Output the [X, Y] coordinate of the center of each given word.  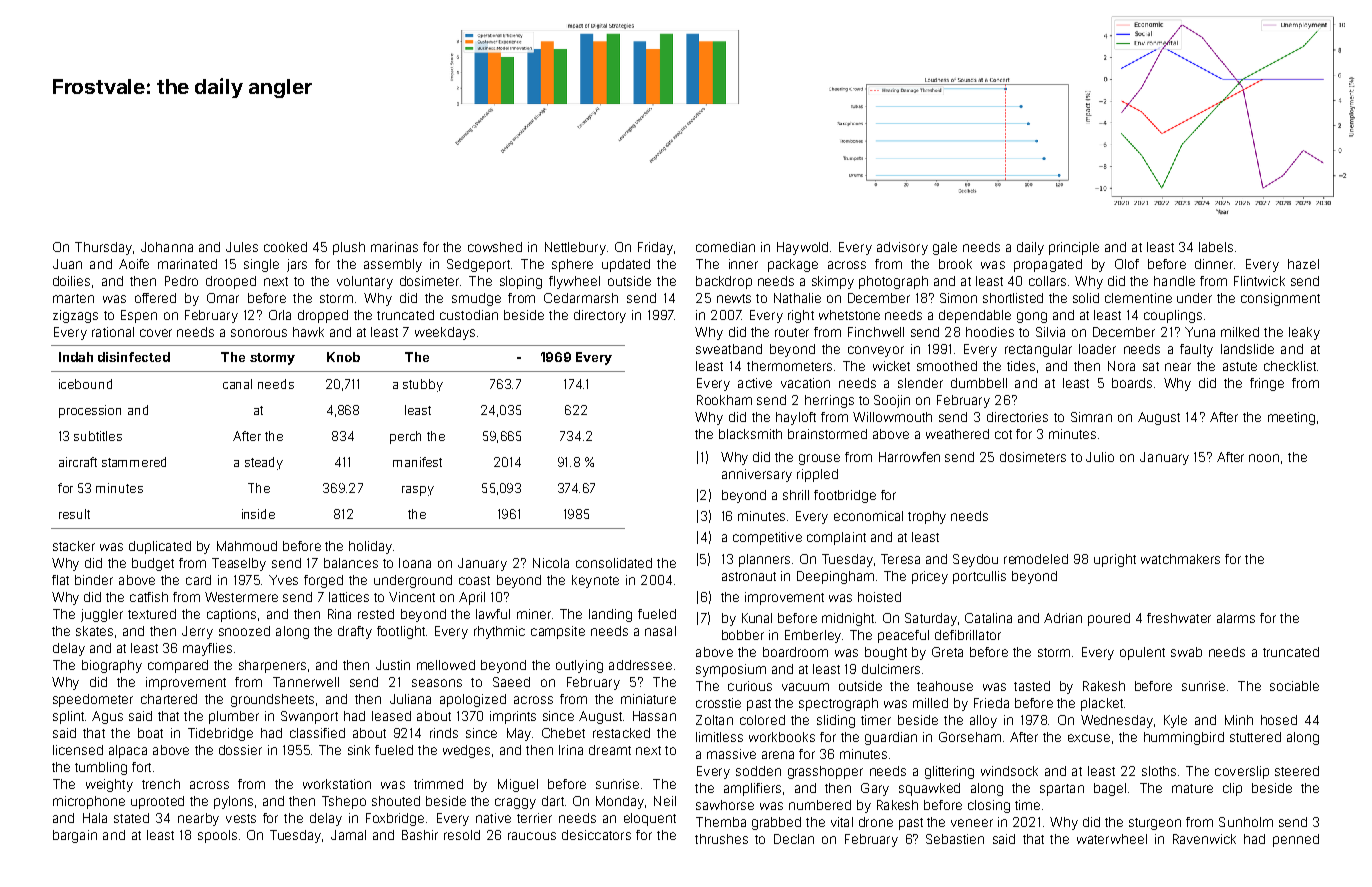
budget [153, 564]
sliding [836, 721]
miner [534, 614]
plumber [234, 717]
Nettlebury [575, 248]
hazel [1303, 264]
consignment [1280, 299]
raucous [532, 836]
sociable [1294, 686]
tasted [1032, 686]
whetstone [849, 315]
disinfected [134, 357]
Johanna [167, 247]
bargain [75, 836]
